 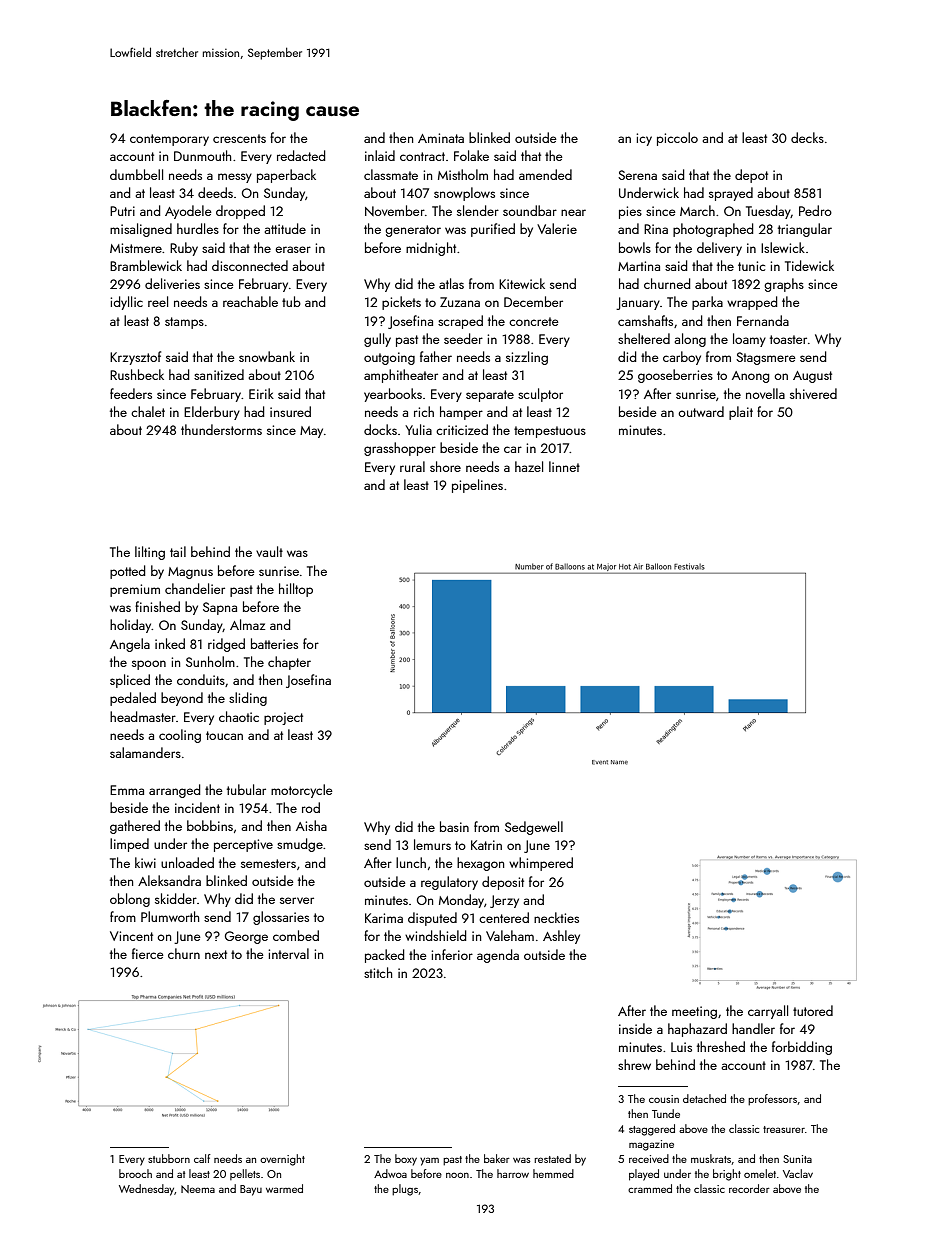 I want to click on chalet, so click(x=148, y=411).
